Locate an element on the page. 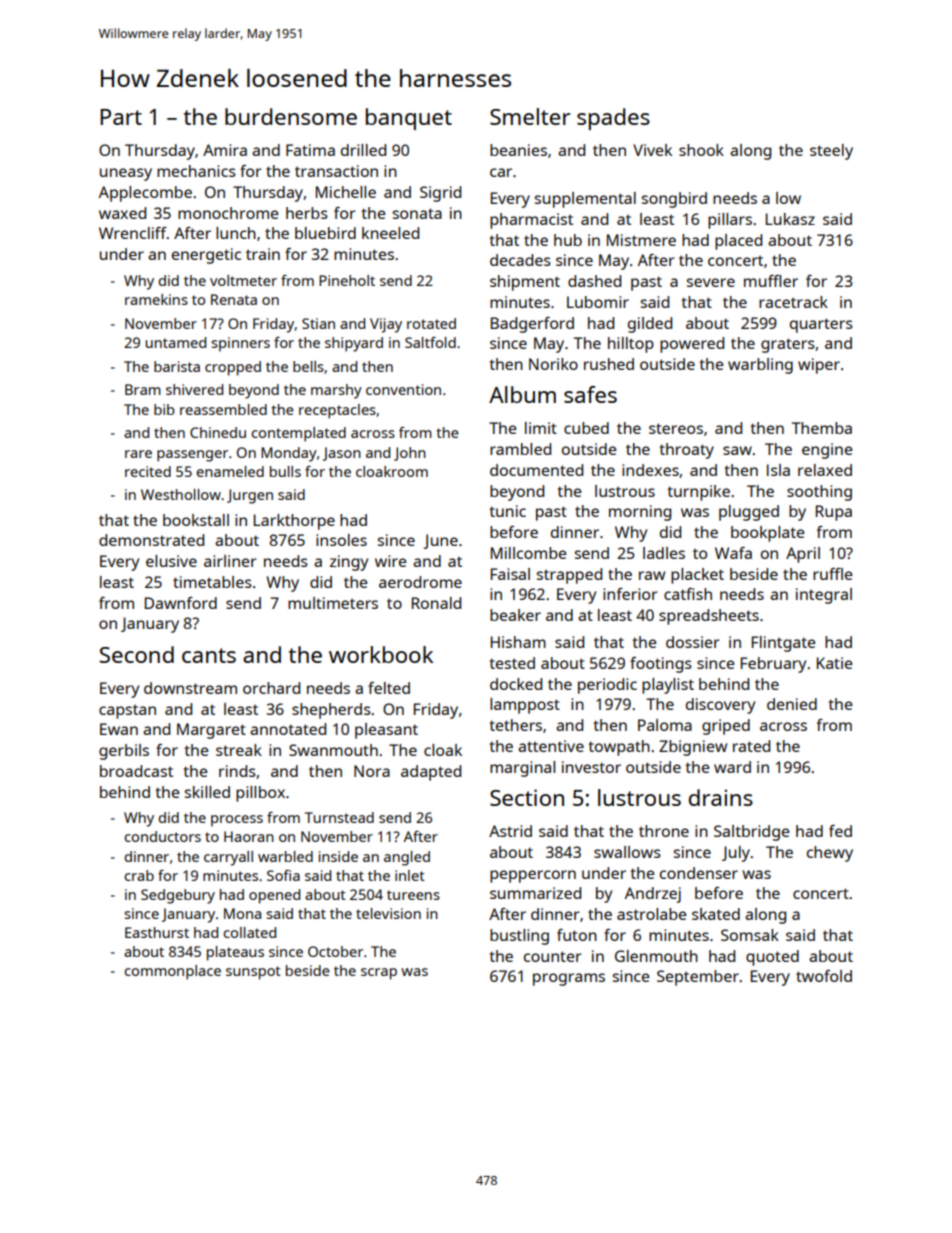  July is located at coordinates (736, 854).
